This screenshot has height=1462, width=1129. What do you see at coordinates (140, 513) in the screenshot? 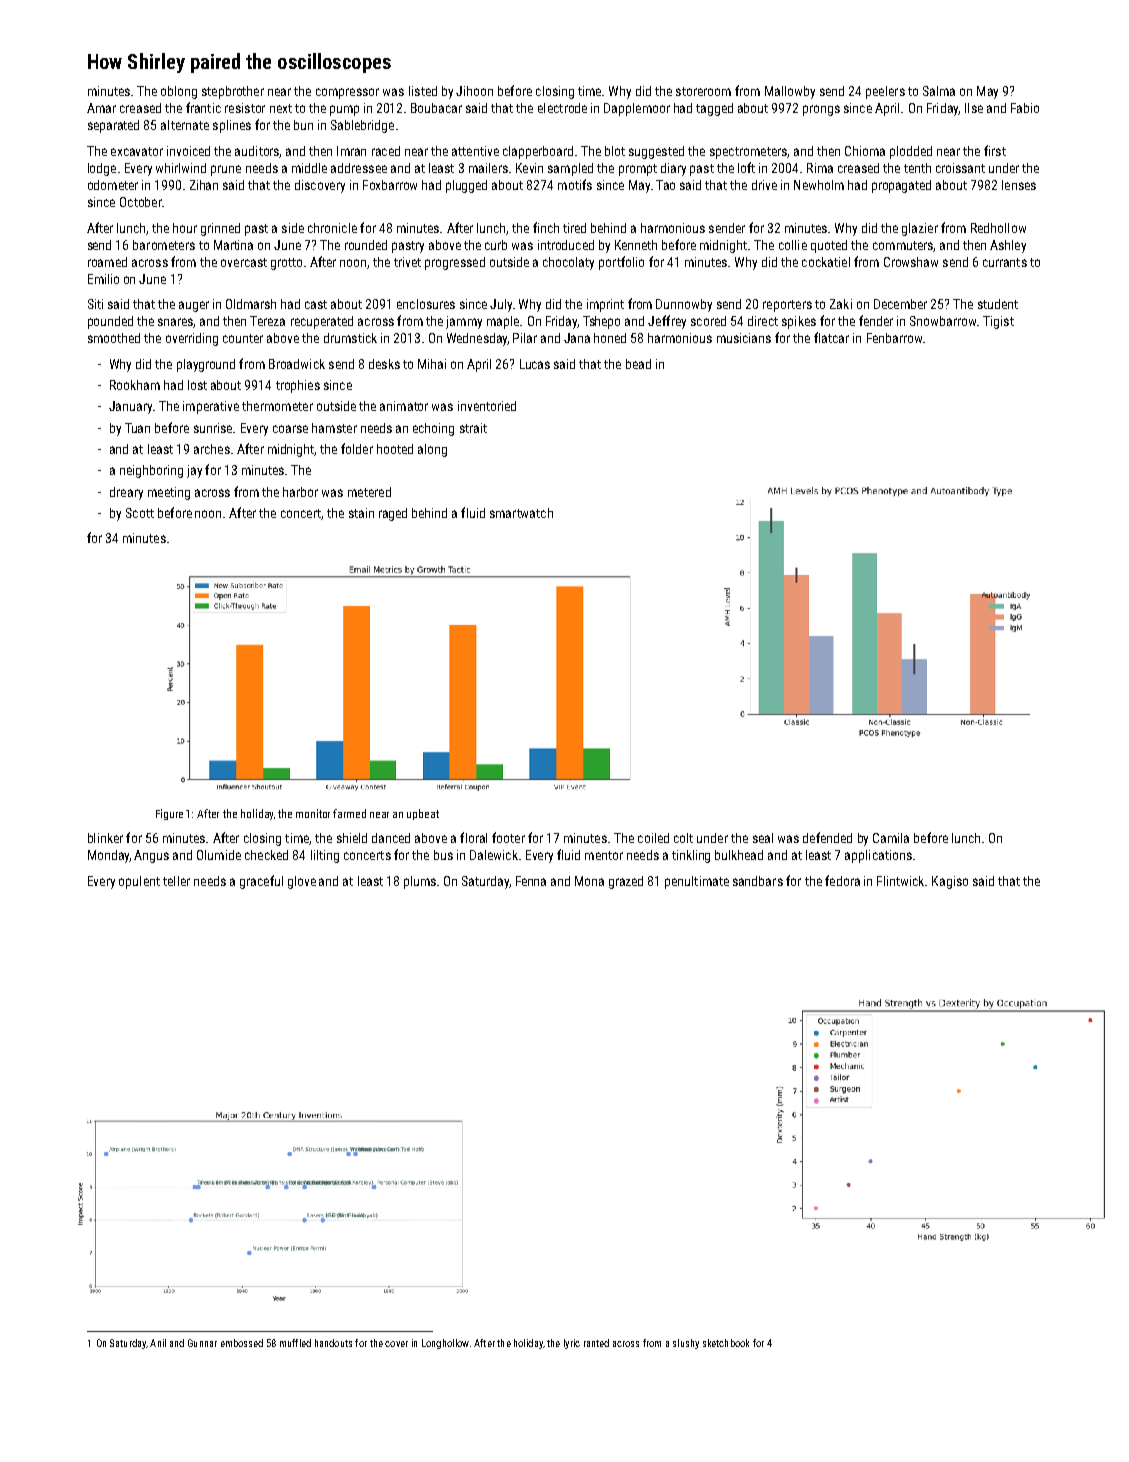
I see `Scott` at bounding box center [140, 513].
